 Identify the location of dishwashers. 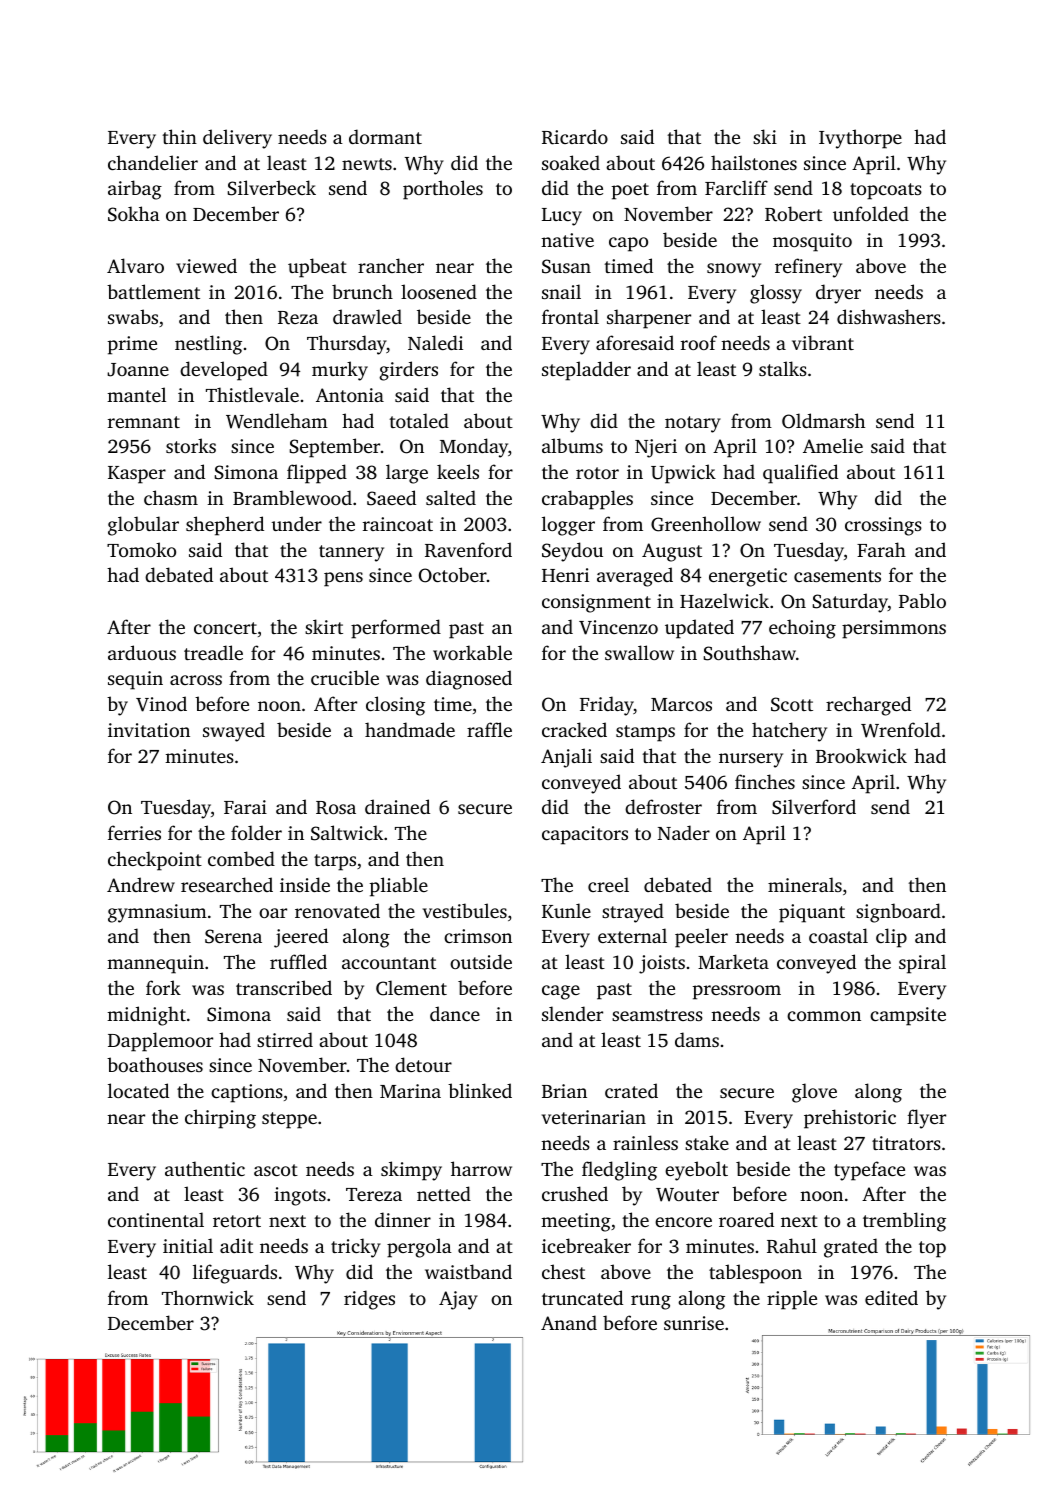
(889, 316).
